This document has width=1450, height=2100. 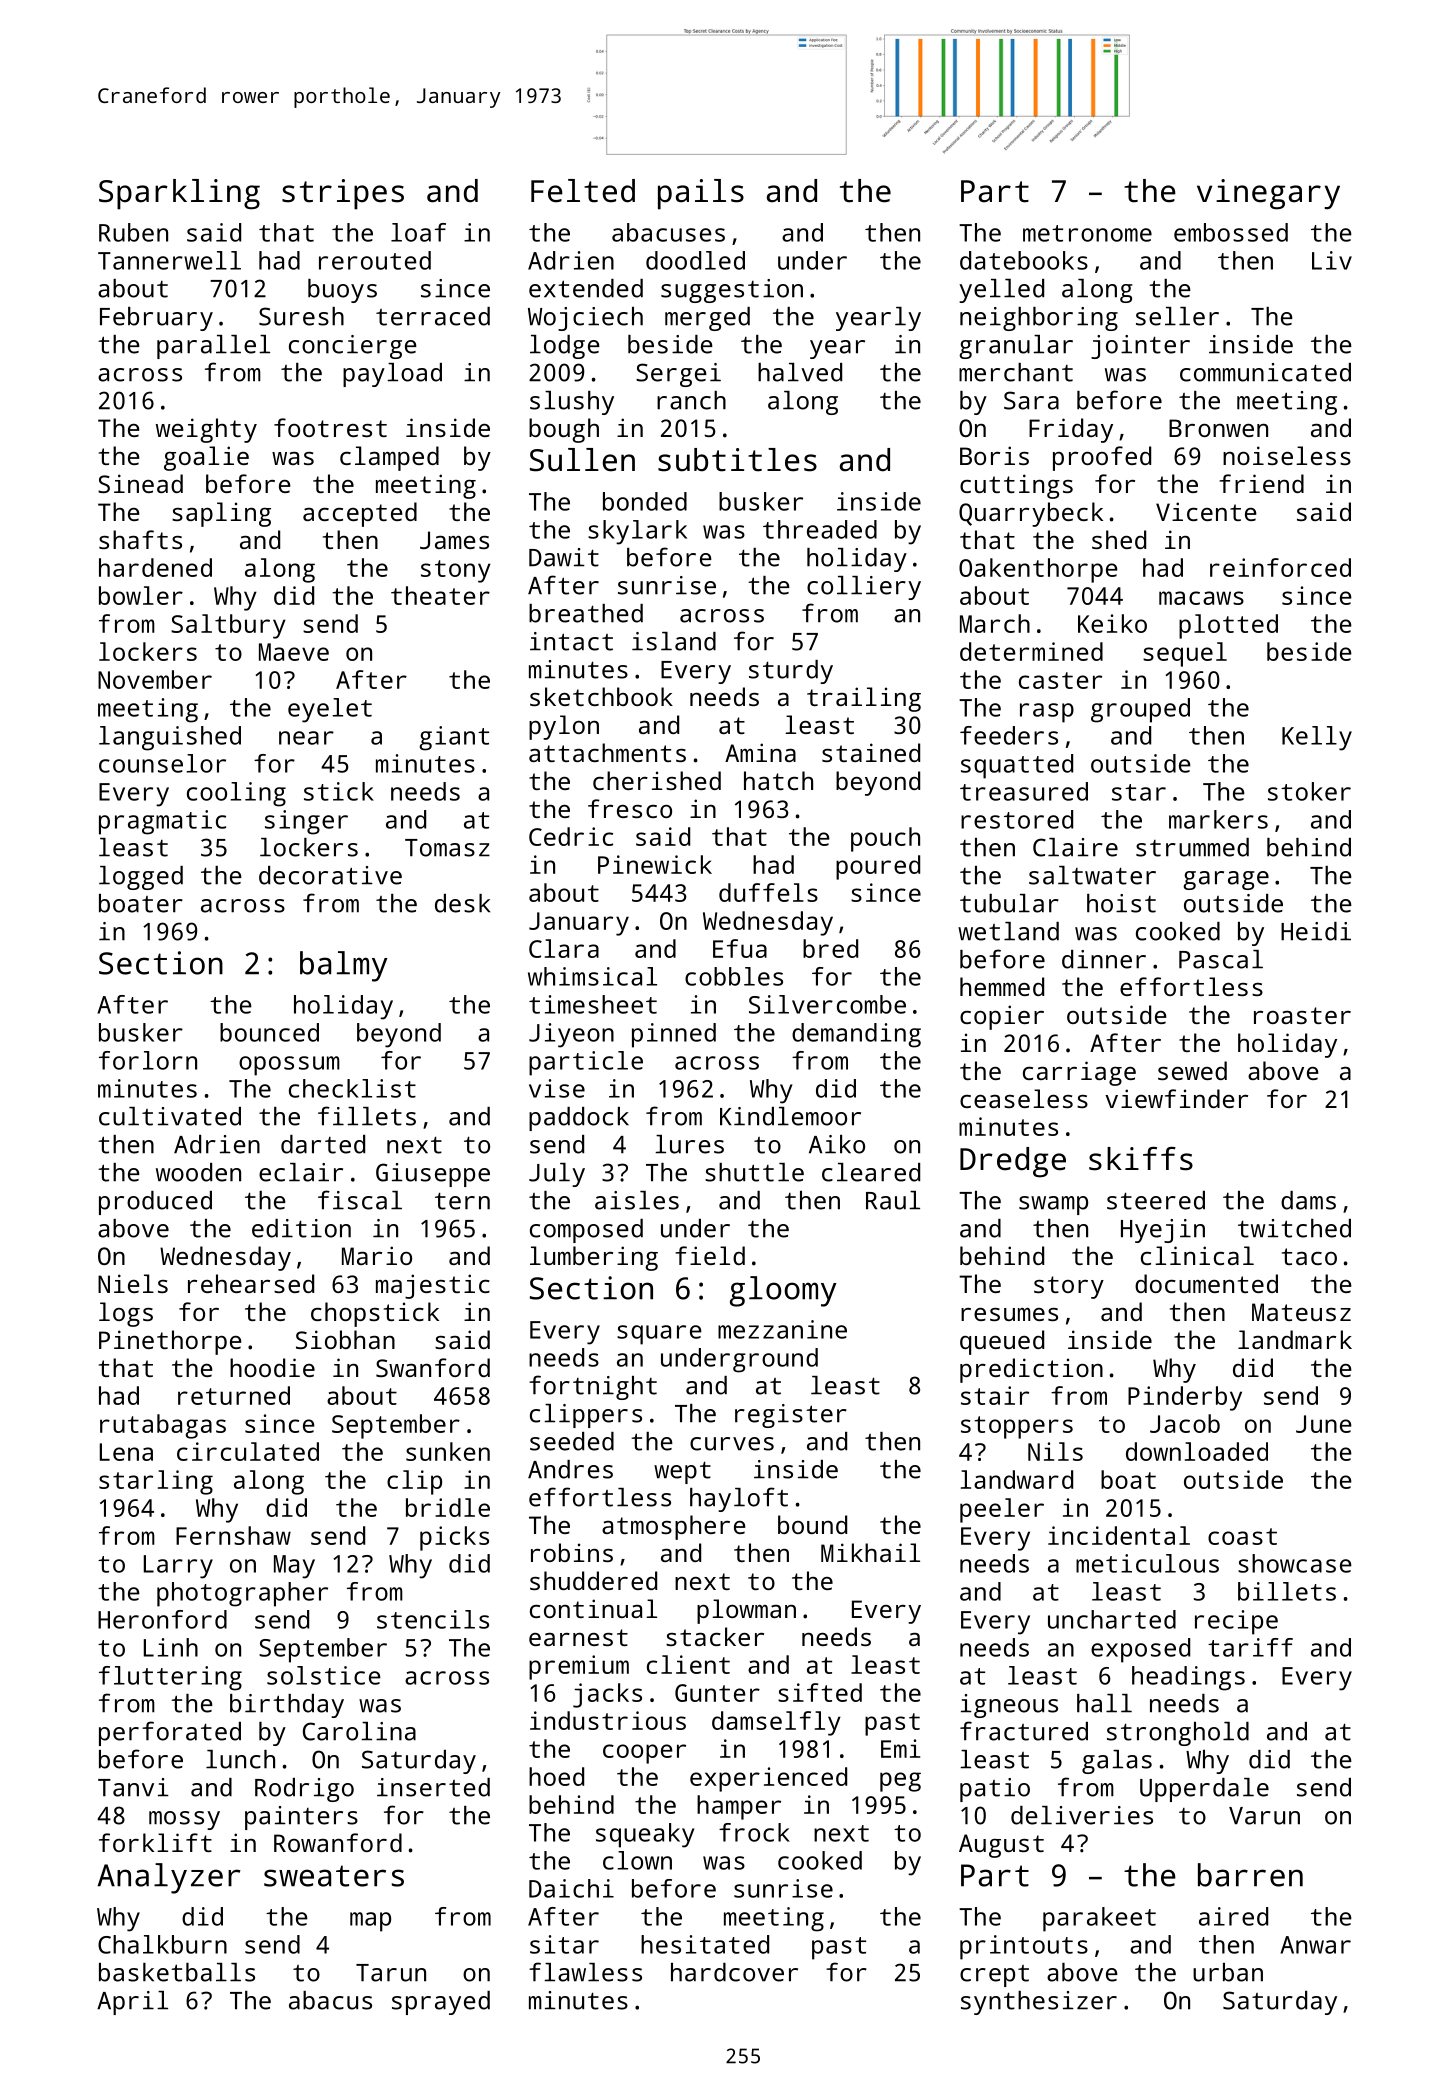 What do you see at coordinates (352, 1088) in the document?
I see `checklist` at bounding box center [352, 1088].
